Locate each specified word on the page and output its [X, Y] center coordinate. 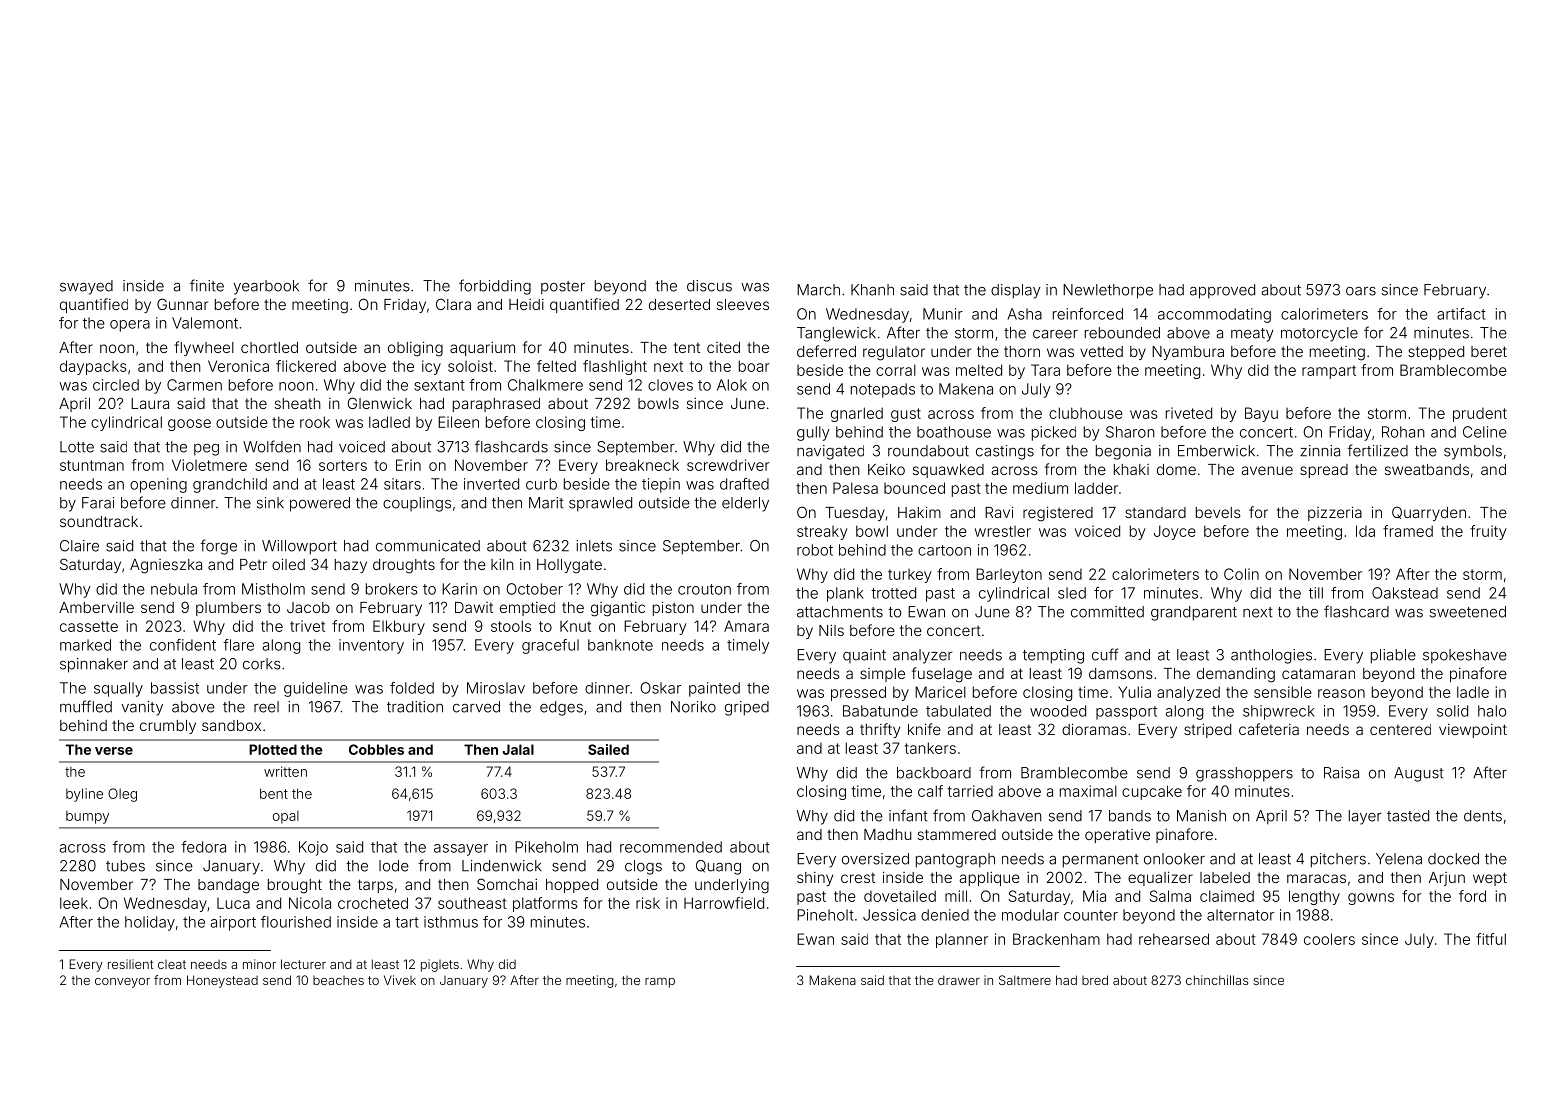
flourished [296, 922]
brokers [392, 589]
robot [815, 550]
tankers [930, 748]
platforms [545, 904]
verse [114, 751]
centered [1400, 729]
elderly [745, 504]
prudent [1480, 415]
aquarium [482, 349]
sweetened [1468, 612]
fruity [1488, 532]
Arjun [1447, 879]
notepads [883, 390]
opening [158, 485]
